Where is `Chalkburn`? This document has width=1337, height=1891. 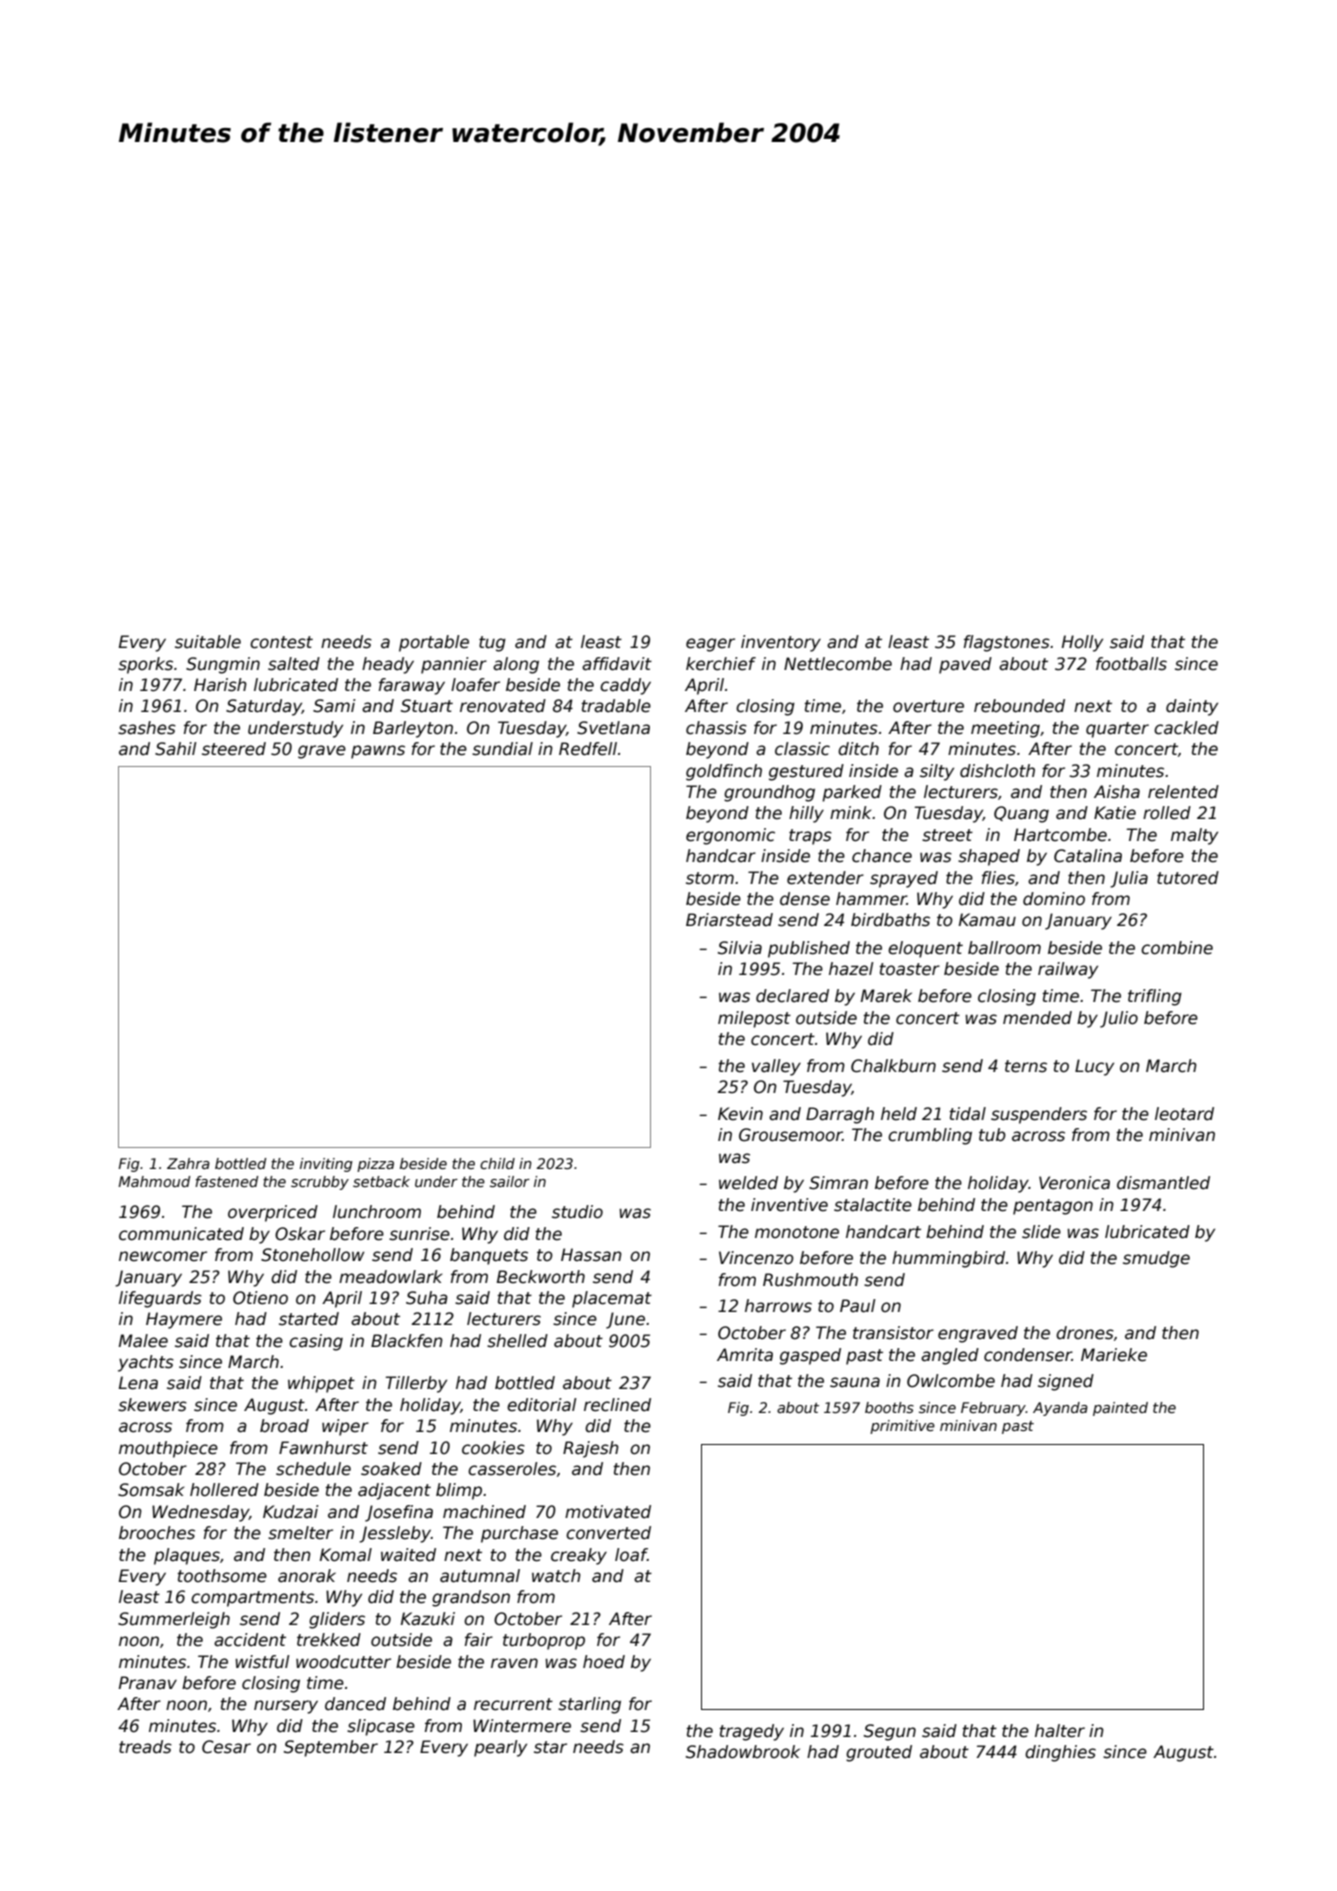 Chalkburn is located at coordinates (893, 1066).
